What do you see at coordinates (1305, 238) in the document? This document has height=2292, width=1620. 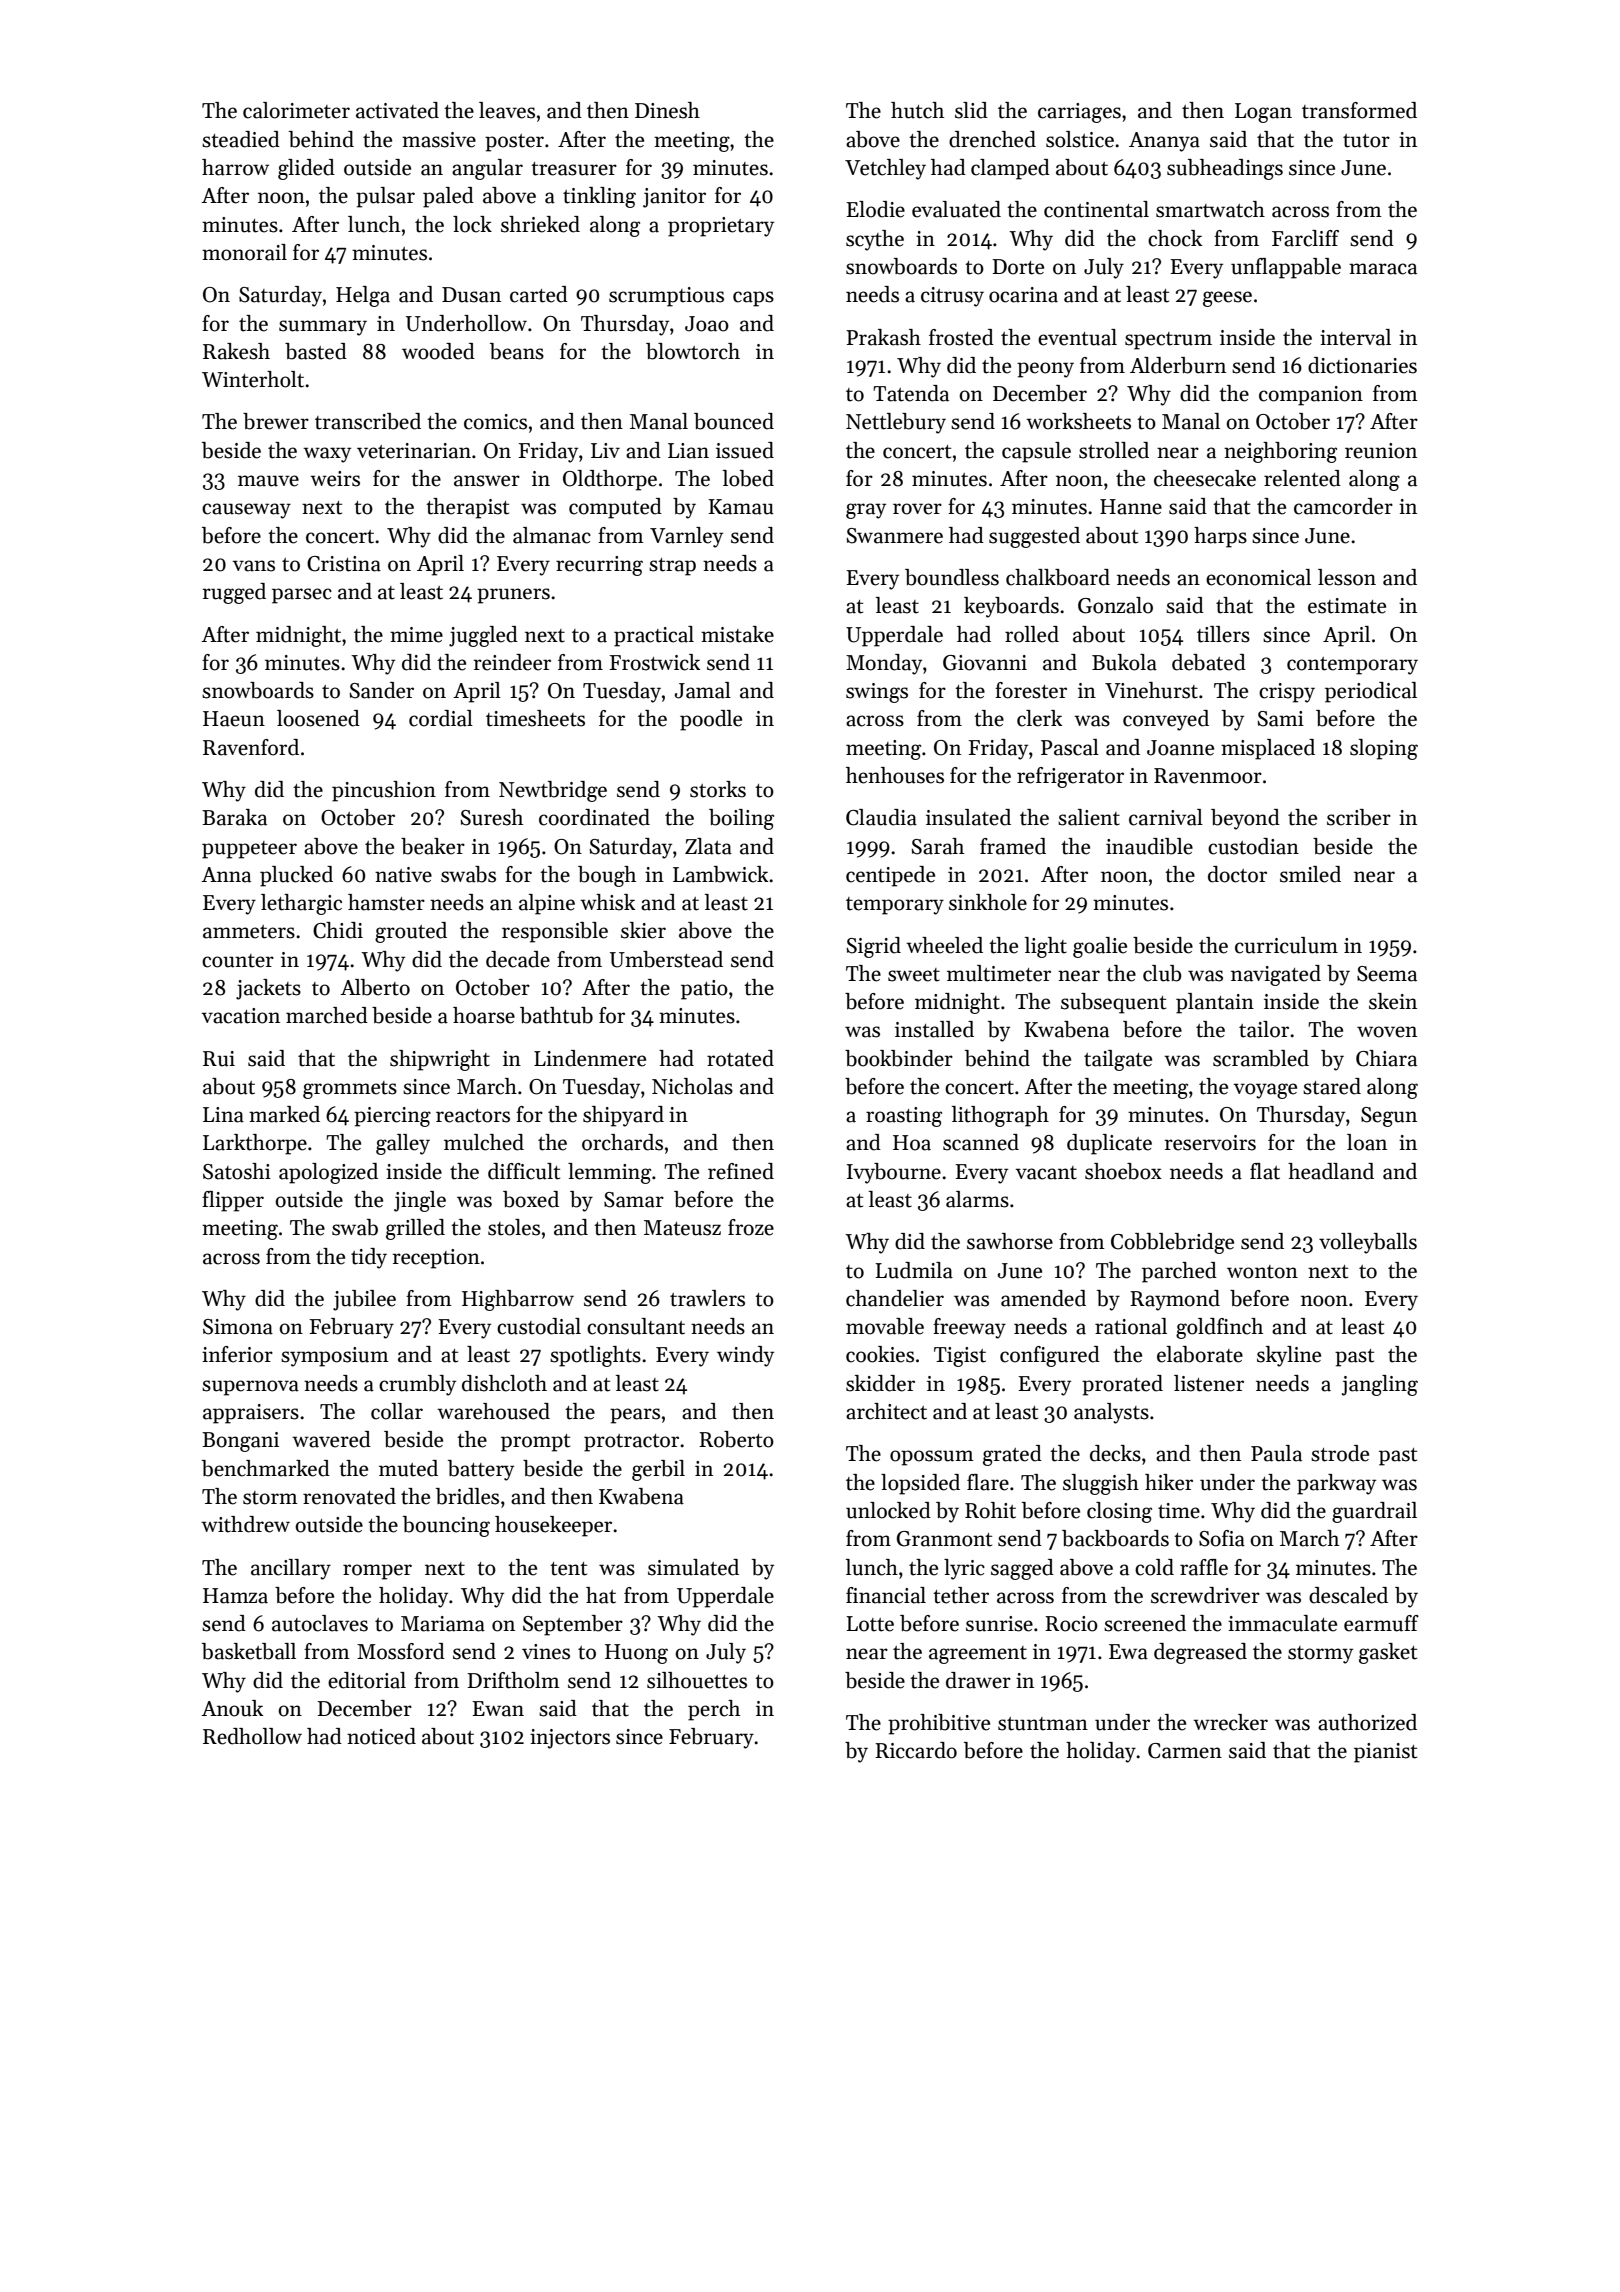 I see `Farcliff` at bounding box center [1305, 238].
